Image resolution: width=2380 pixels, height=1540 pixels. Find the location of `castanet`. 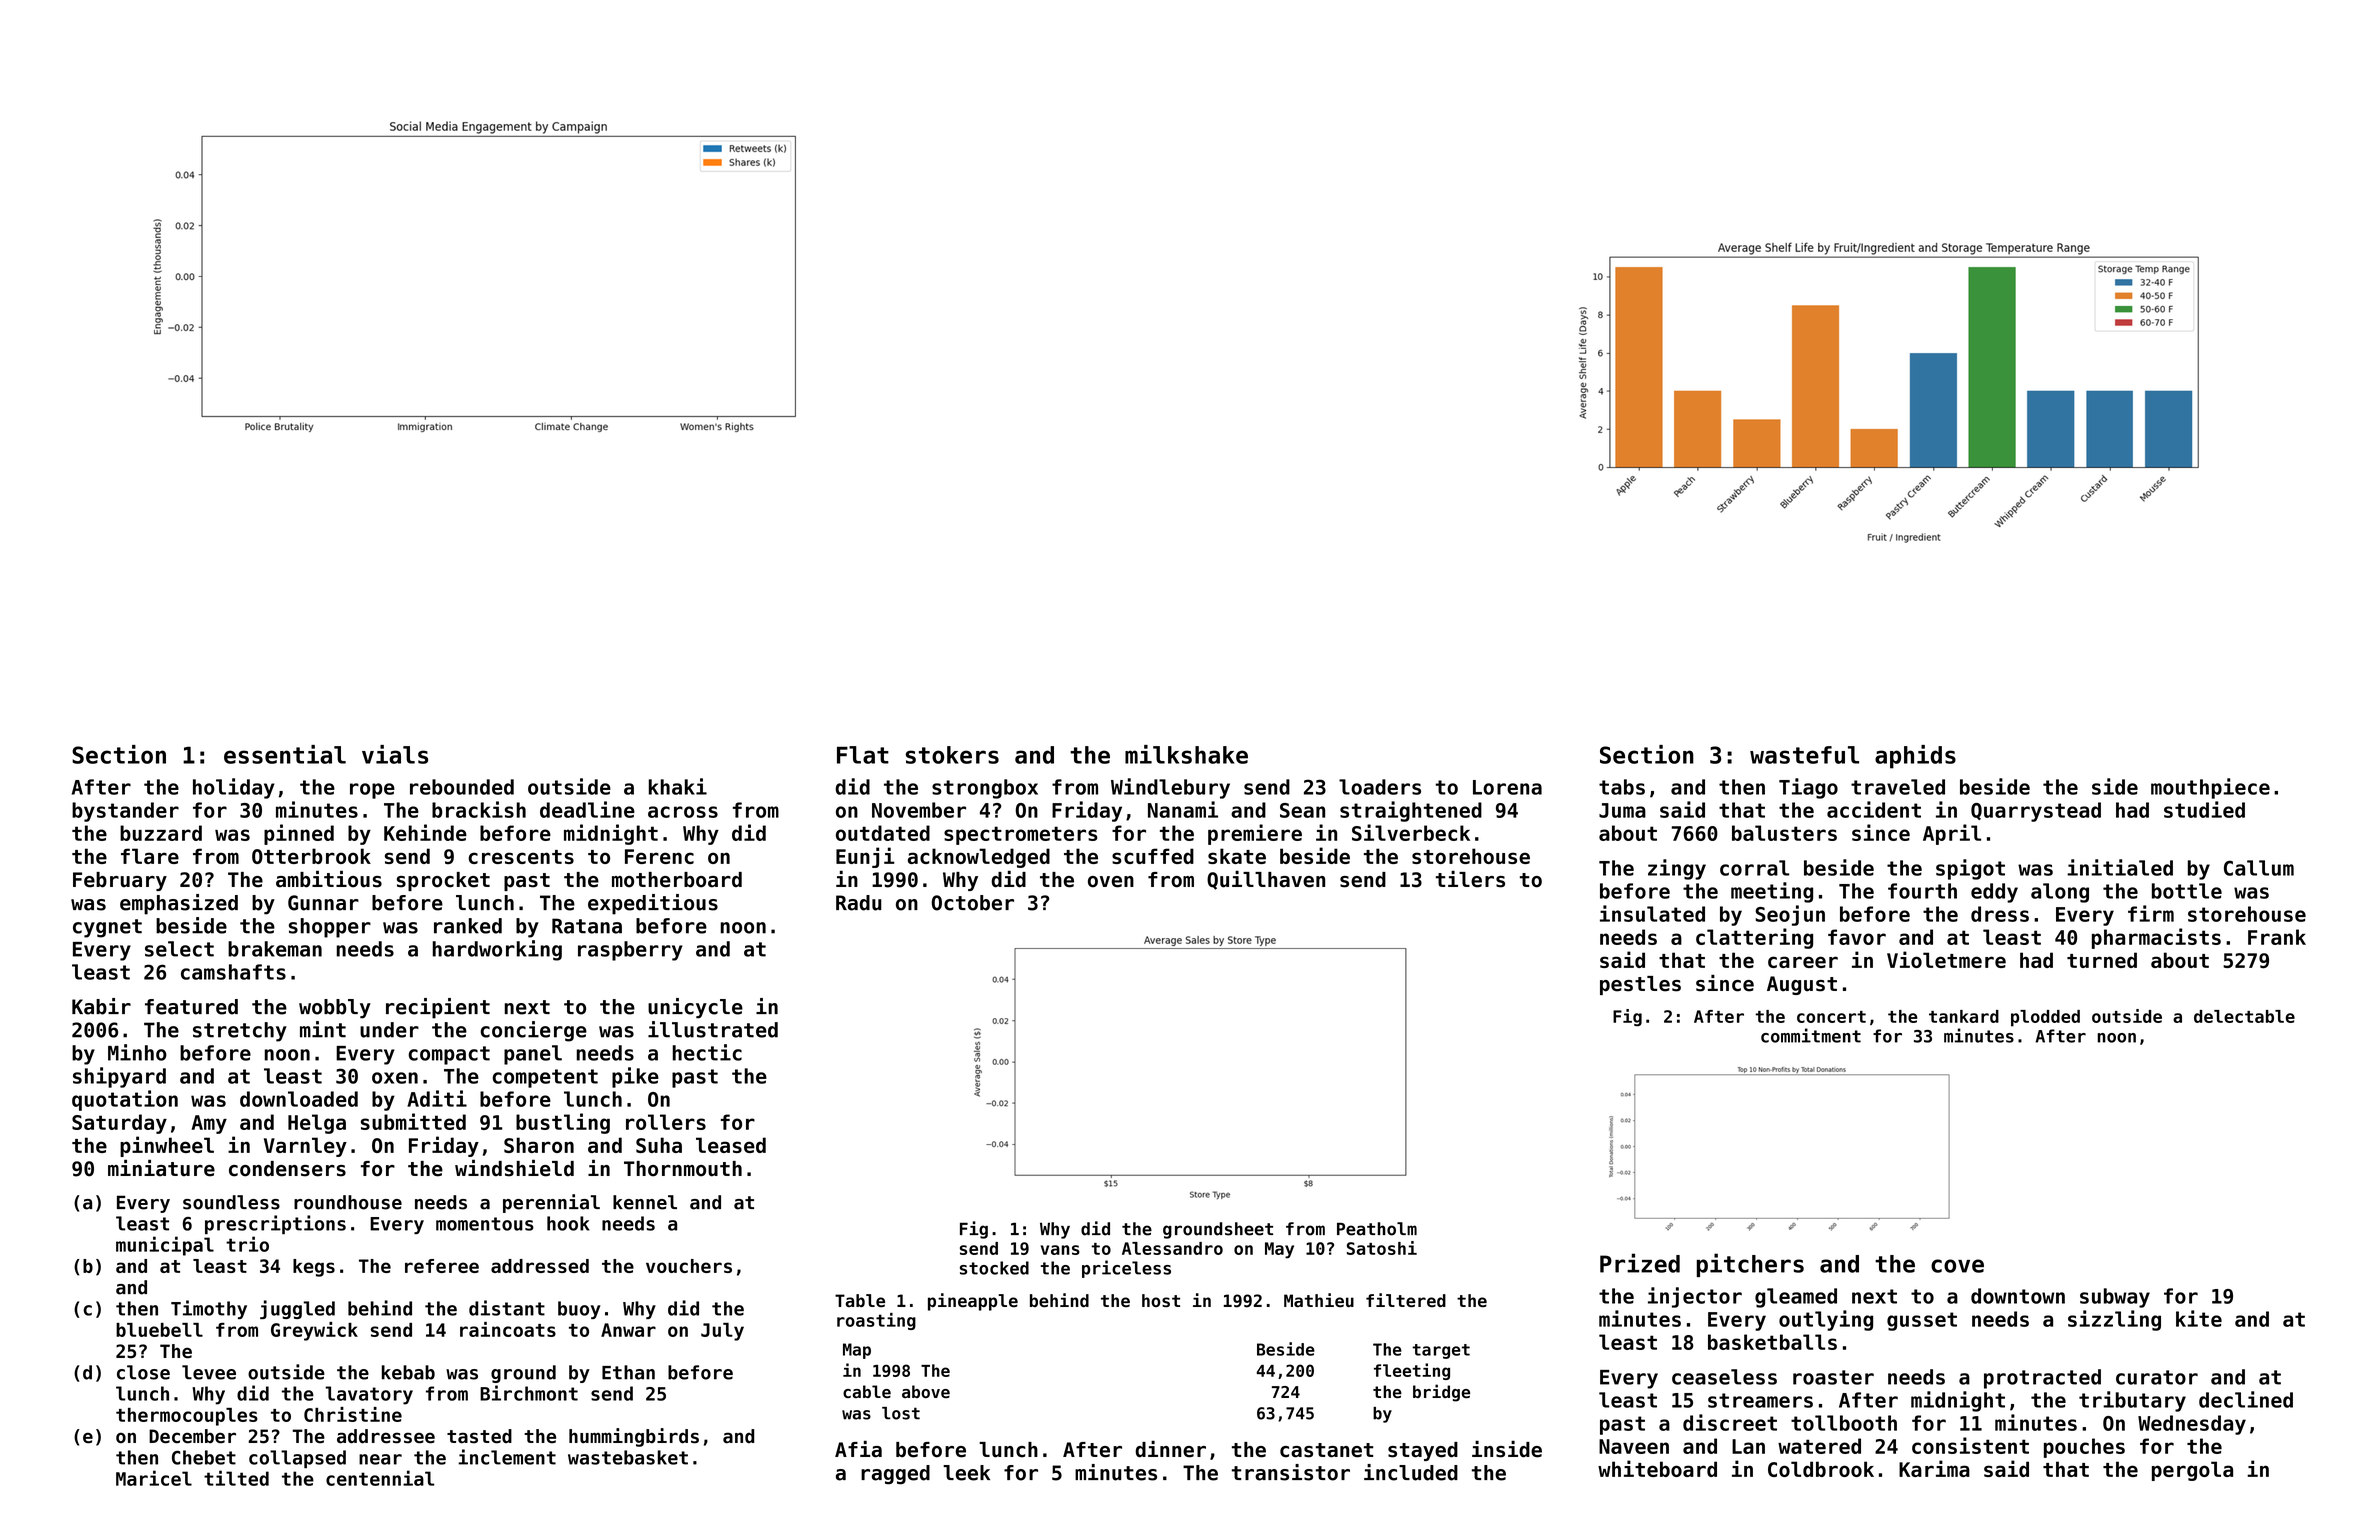

castanet is located at coordinates (1326, 1450).
